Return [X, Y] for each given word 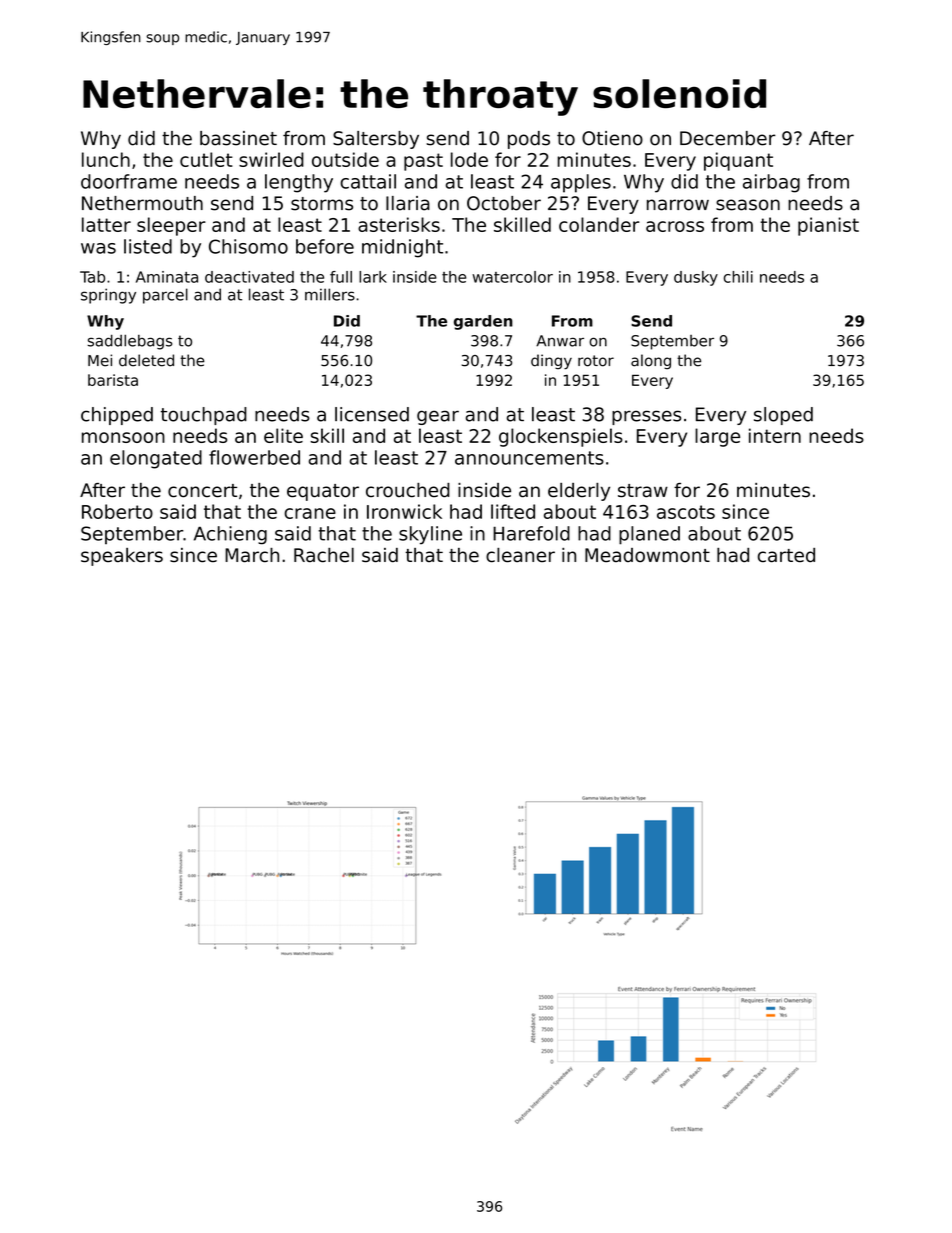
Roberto [117, 511]
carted [786, 555]
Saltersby [376, 140]
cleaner [520, 555]
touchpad [204, 416]
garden [483, 322]
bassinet [238, 138]
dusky [696, 278]
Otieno [612, 138]
